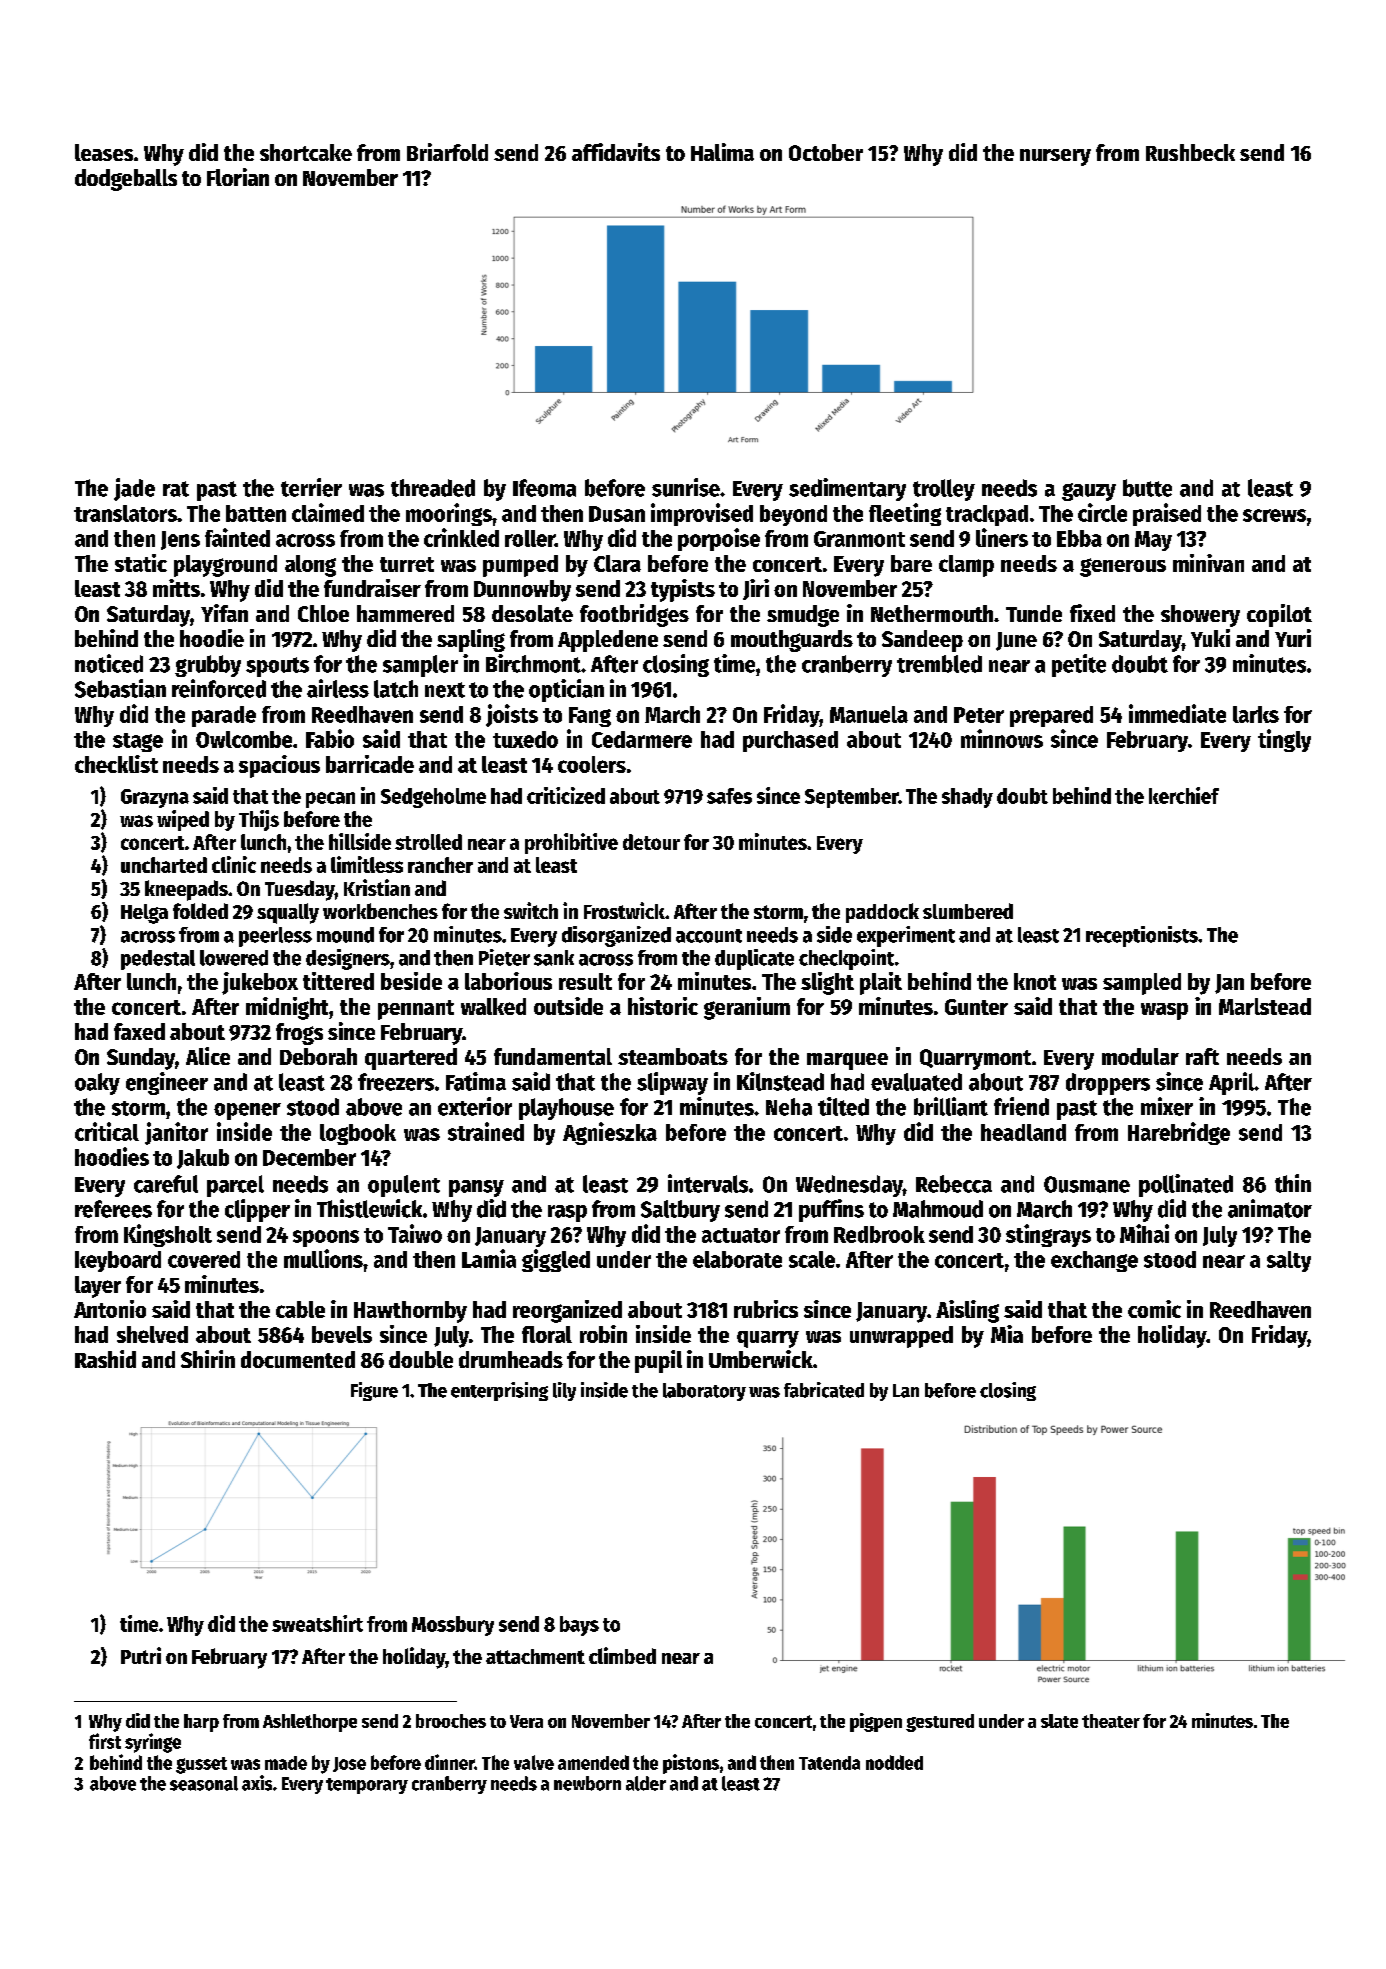 This screenshot has height=1969, width=1386. What do you see at coordinates (1190, 152) in the screenshot?
I see `Rushbeck` at bounding box center [1190, 152].
